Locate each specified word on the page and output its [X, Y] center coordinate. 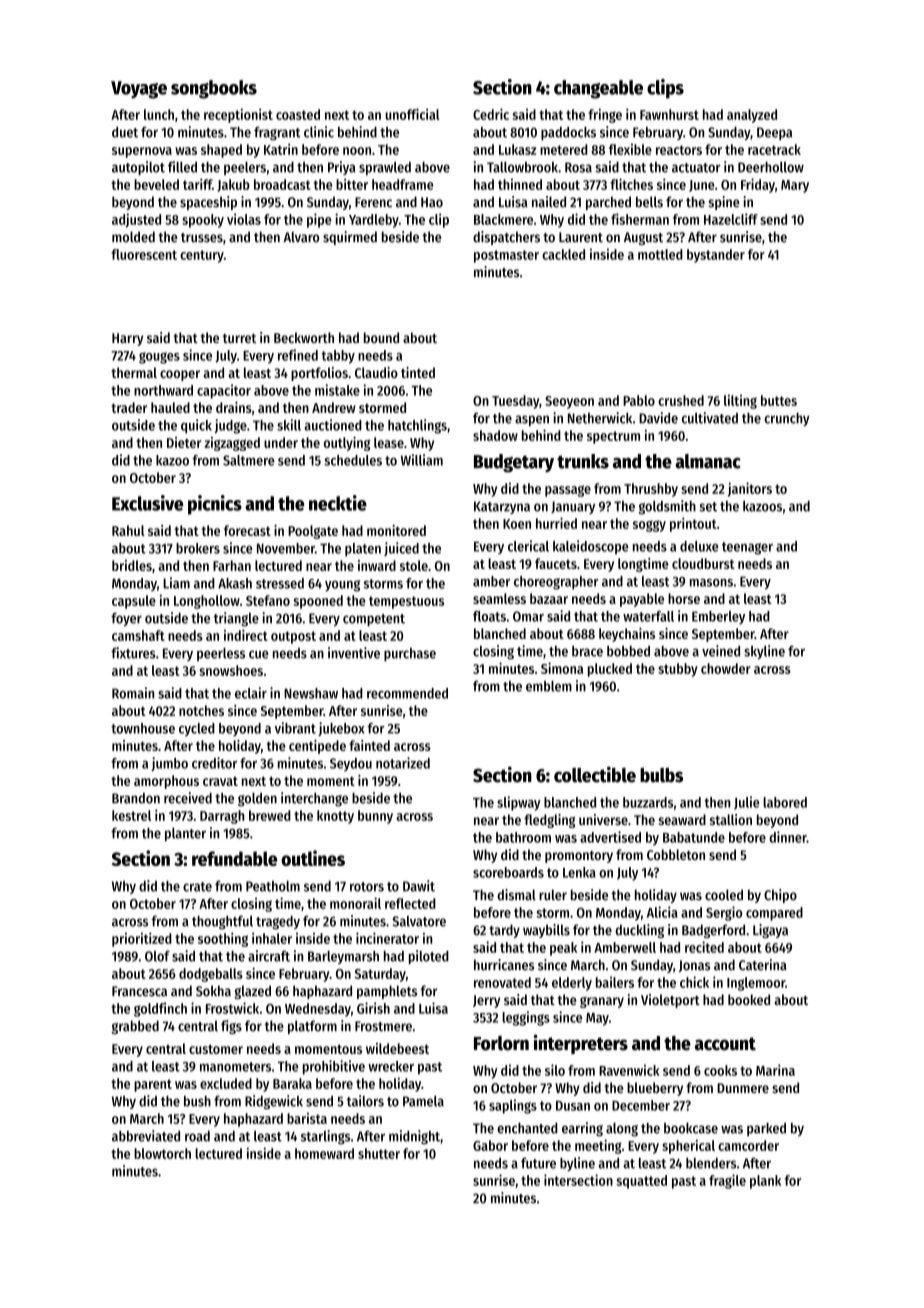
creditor [214, 763]
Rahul [128, 530]
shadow [495, 435]
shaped [221, 151]
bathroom [523, 837]
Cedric [491, 114]
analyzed [752, 116]
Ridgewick [274, 1102]
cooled [724, 895]
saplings [513, 1106]
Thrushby [651, 490]
